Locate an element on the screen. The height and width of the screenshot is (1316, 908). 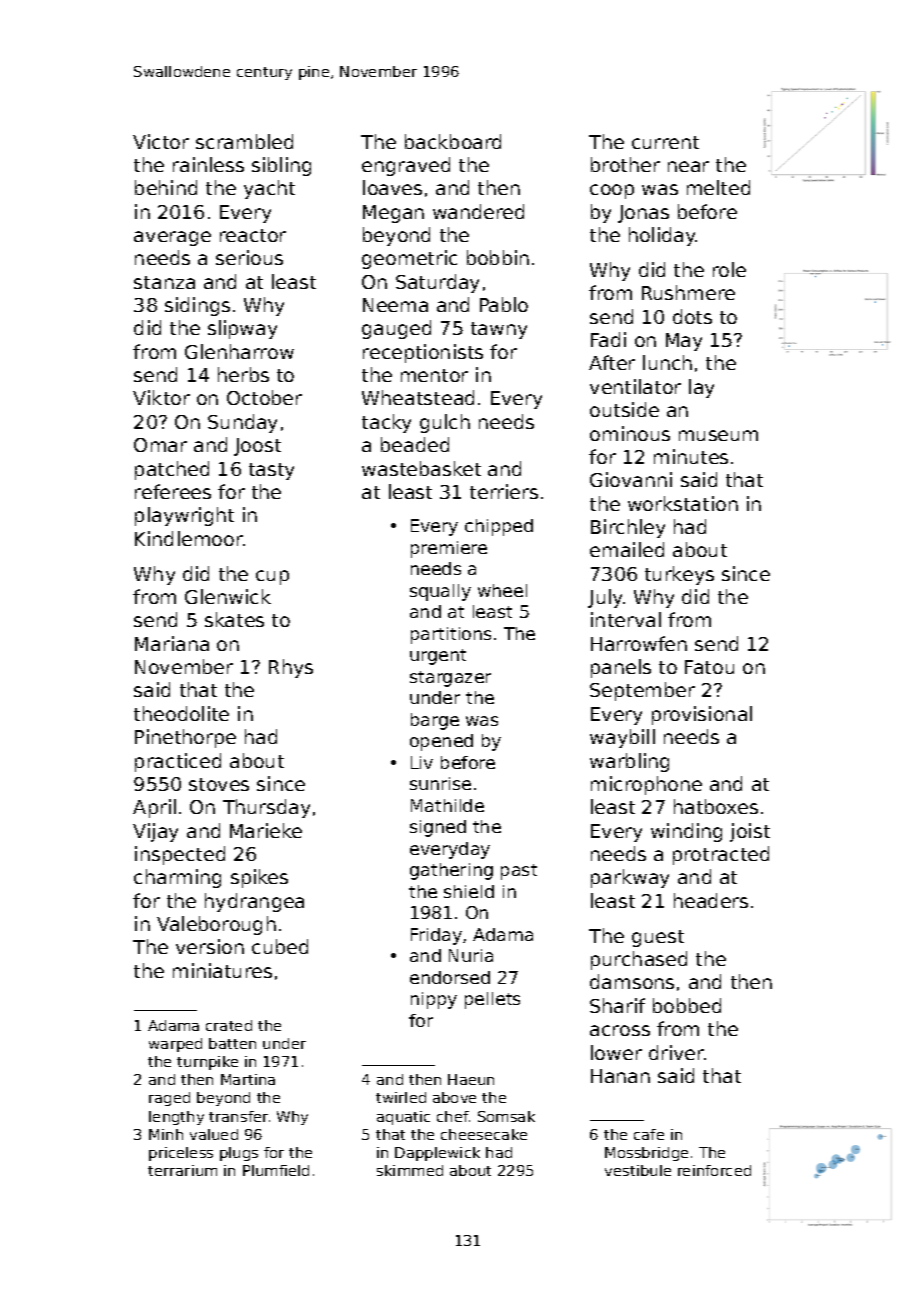
terrarium is located at coordinates (182, 1170).
